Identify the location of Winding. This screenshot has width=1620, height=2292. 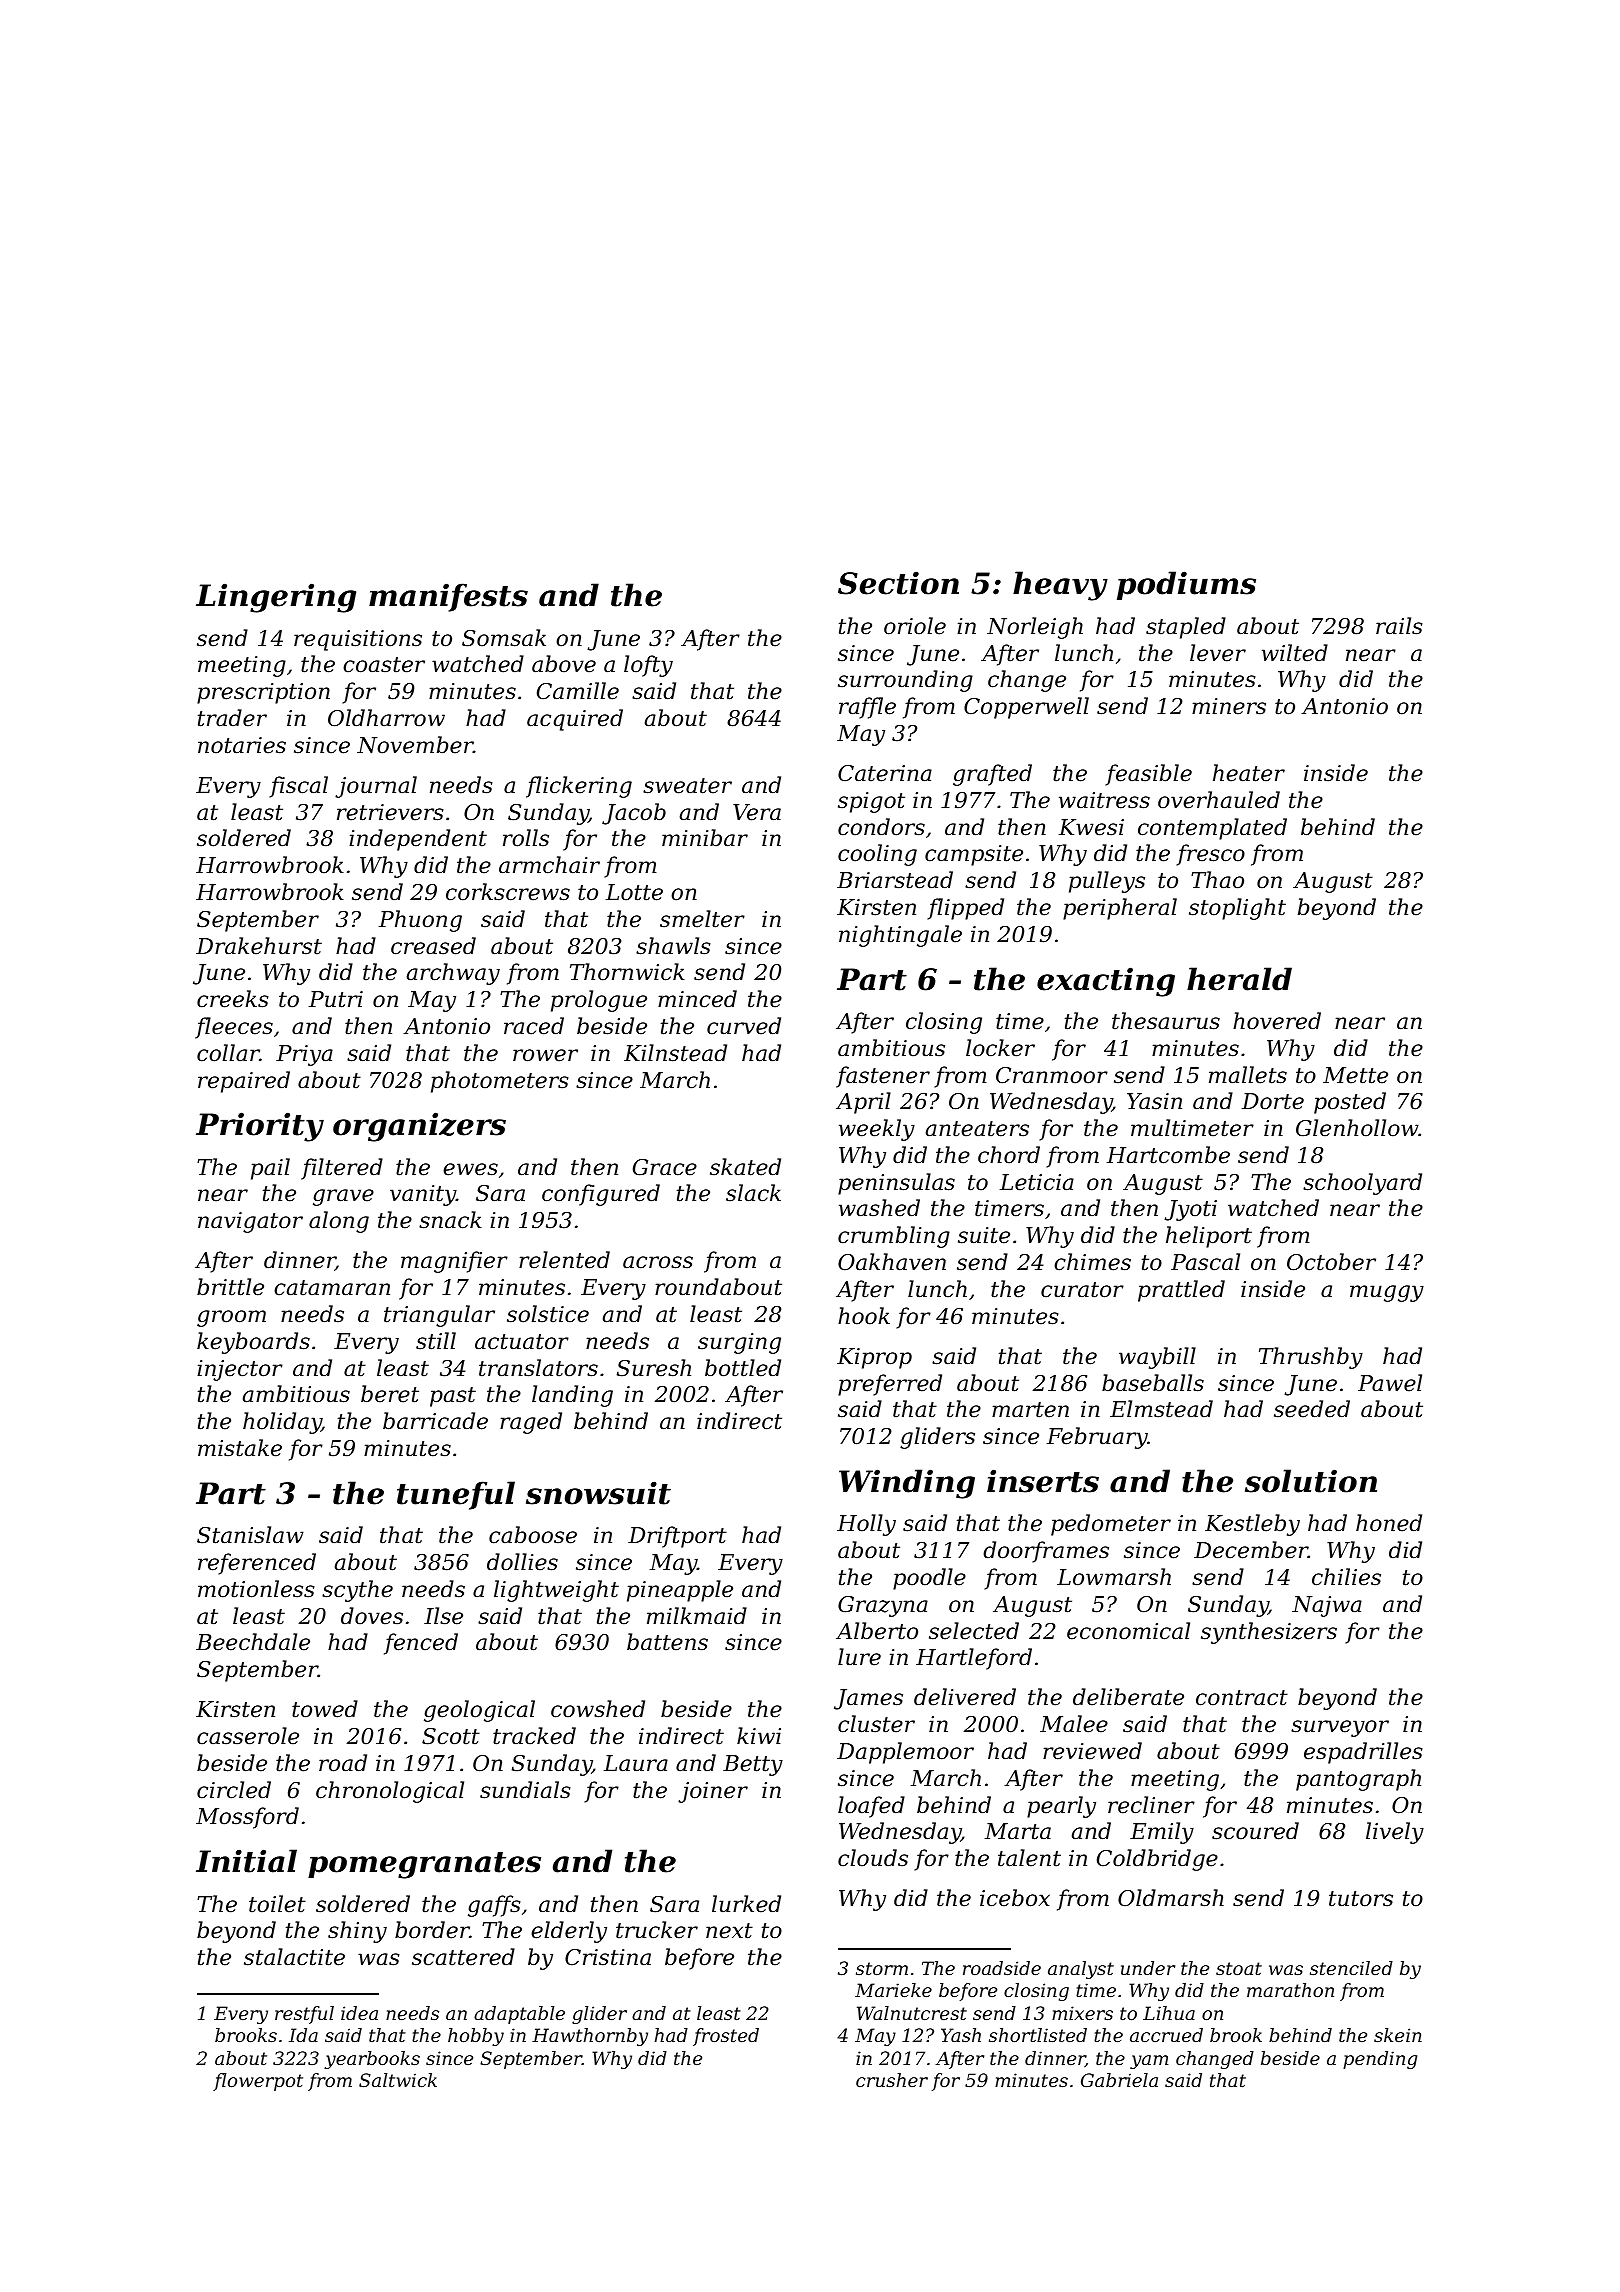
(907, 1484).
